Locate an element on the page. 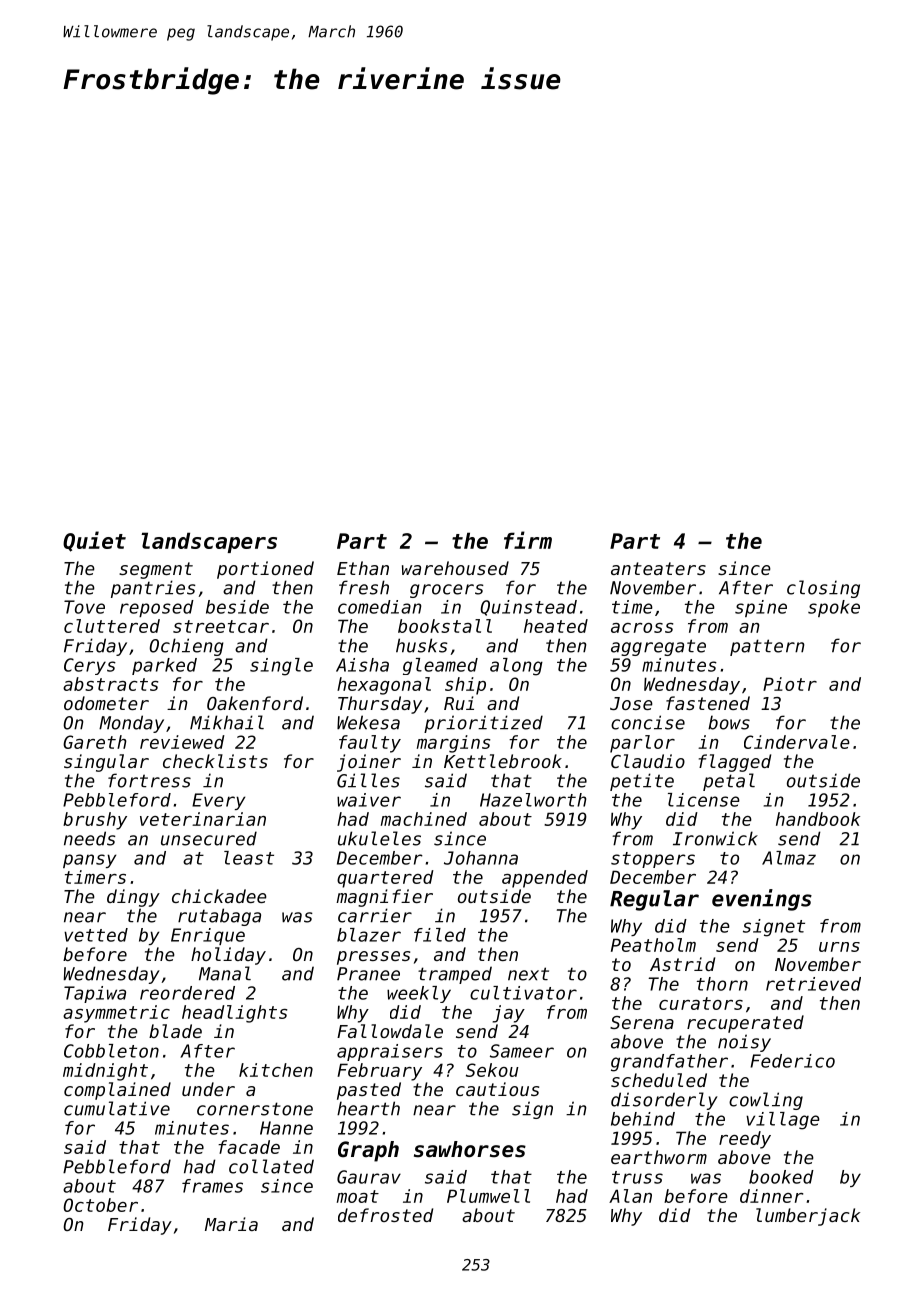 This image has width=924, height=1308. collated is located at coordinates (271, 1166).
